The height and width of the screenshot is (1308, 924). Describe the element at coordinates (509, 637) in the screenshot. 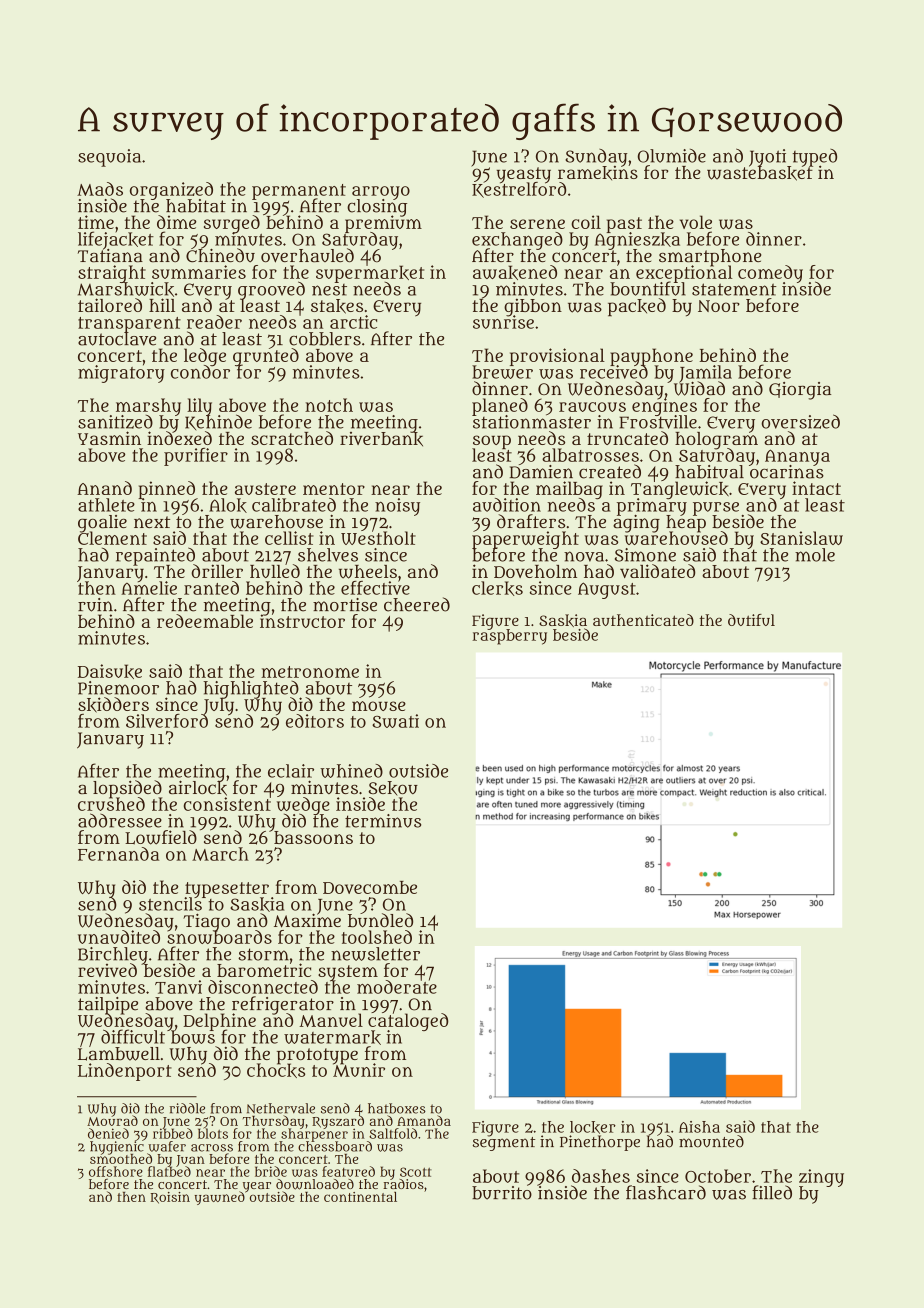

I see `raspberry` at that location.
